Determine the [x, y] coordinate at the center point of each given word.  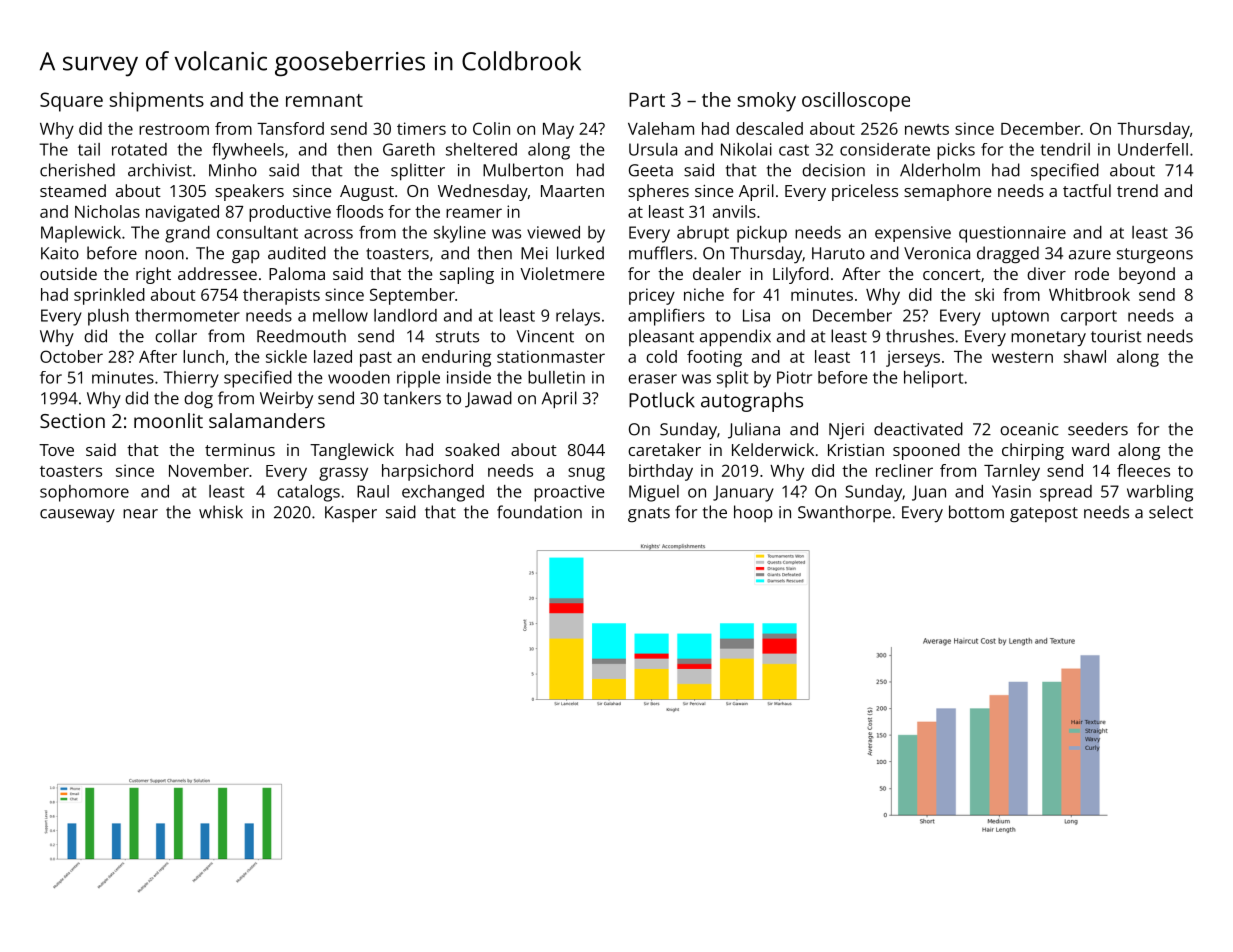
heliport [933, 379]
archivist [160, 170]
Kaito [60, 253]
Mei [534, 253]
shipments [156, 102]
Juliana [754, 430]
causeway [77, 516]
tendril [1065, 149]
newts [927, 129]
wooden [359, 377]
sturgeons [1155, 255]
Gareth [409, 149]
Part [647, 100]
